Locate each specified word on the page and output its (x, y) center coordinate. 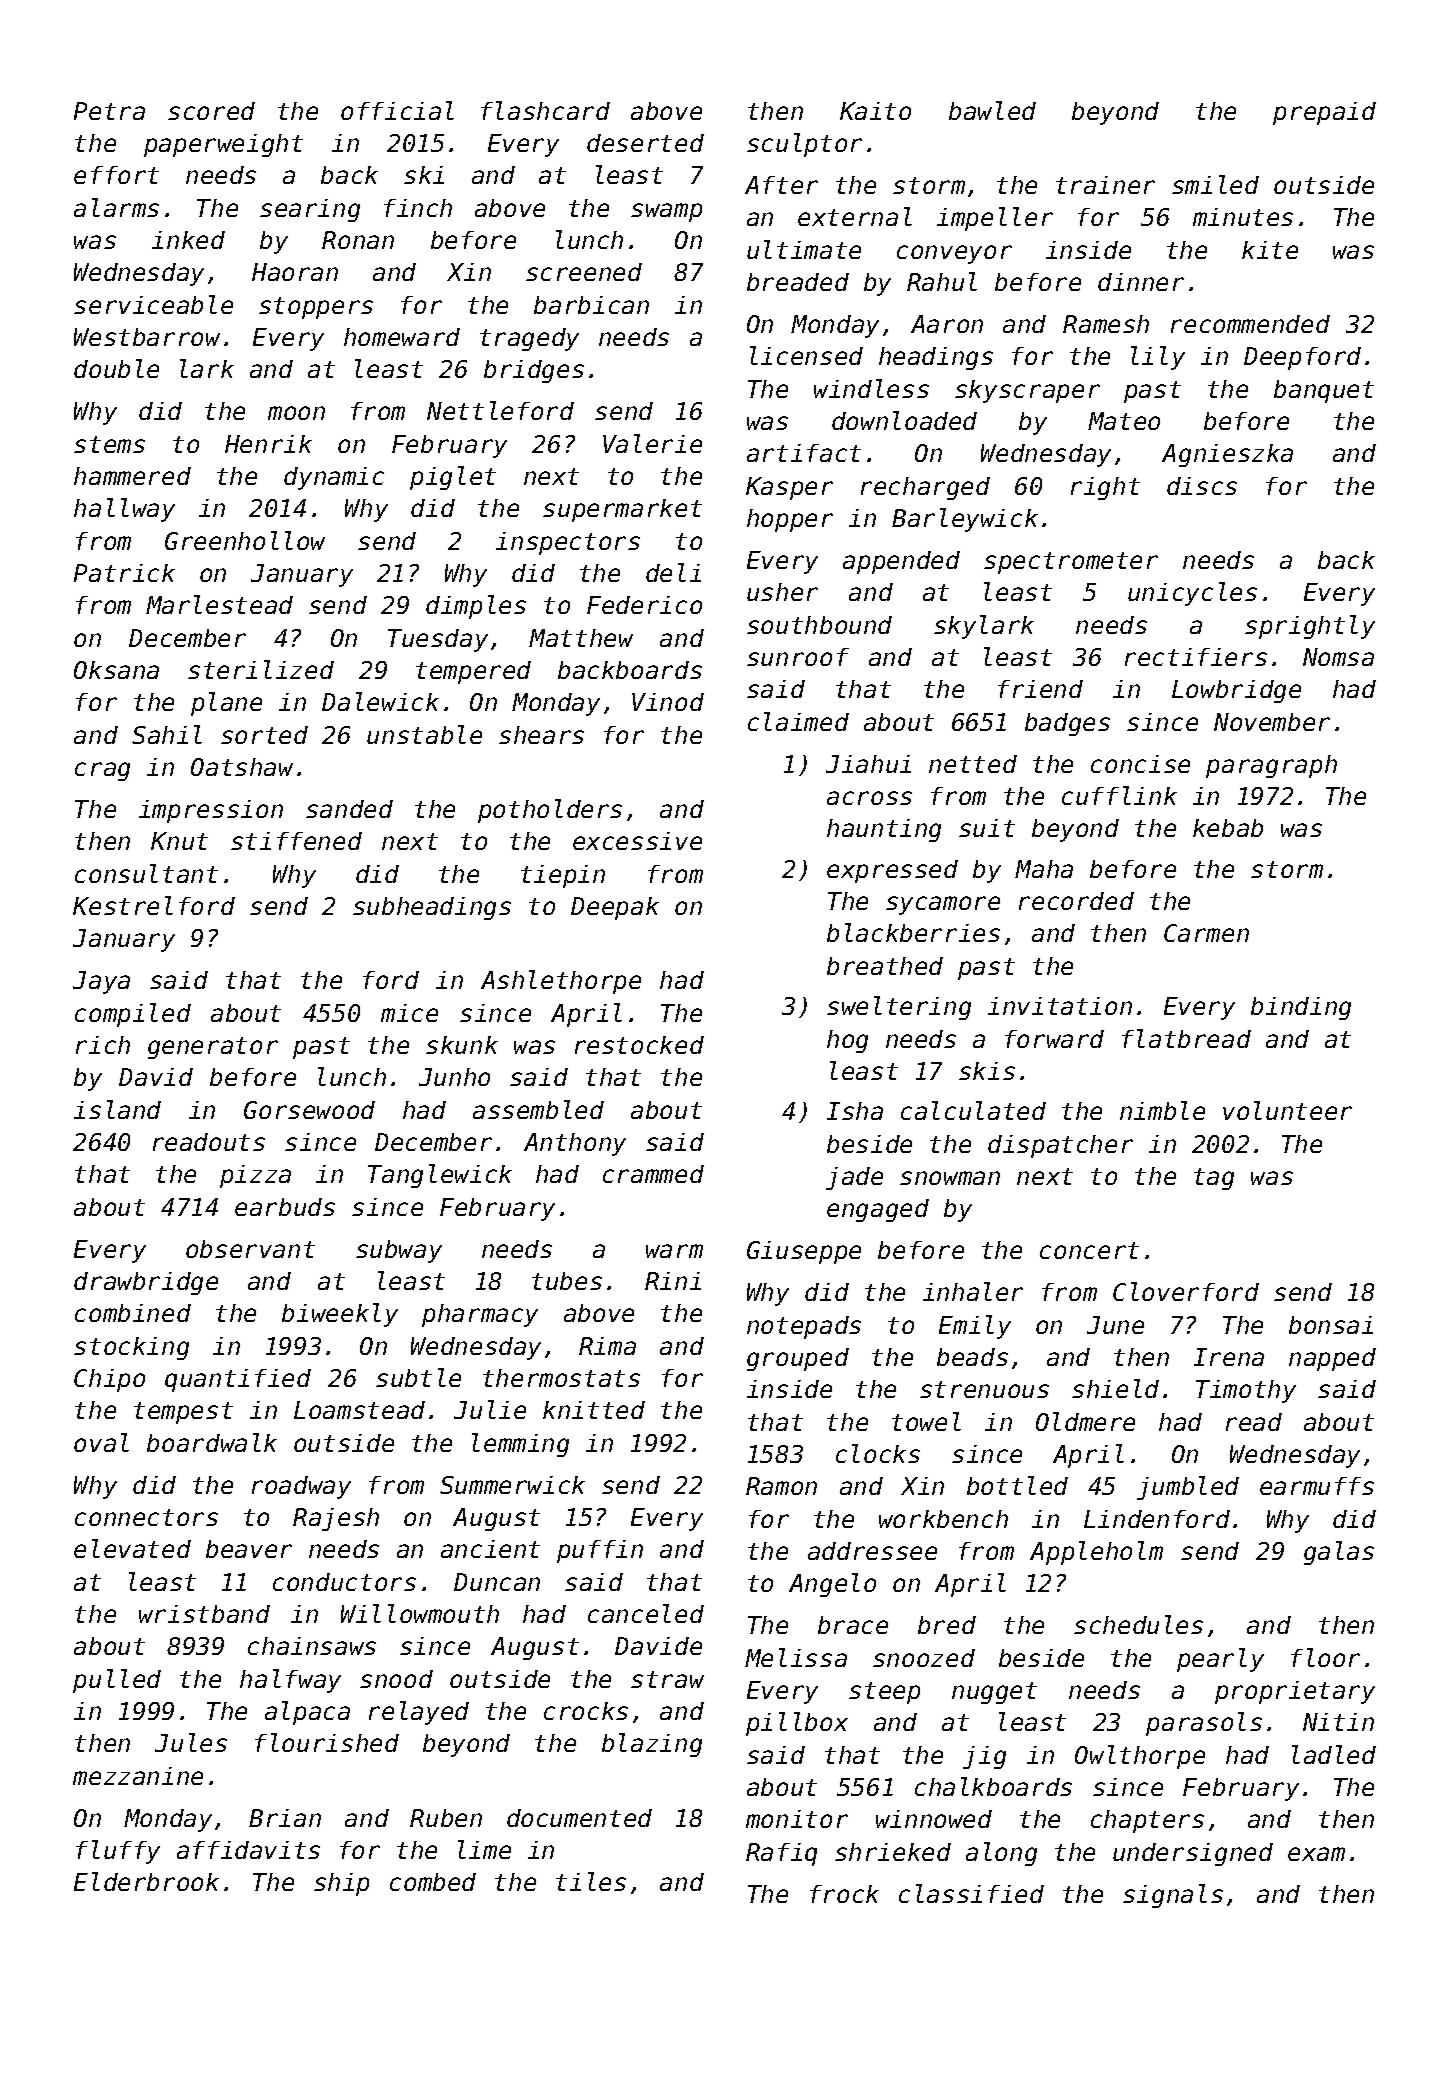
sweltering (899, 1008)
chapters (1147, 1821)
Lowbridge (1236, 691)
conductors (344, 1582)
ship (341, 1884)
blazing (652, 1745)
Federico (644, 605)
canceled (646, 1613)
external (855, 216)
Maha (1044, 869)
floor (1325, 1657)
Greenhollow (245, 540)
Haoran (295, 272)
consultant (146, 873)
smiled (1215, 184)
